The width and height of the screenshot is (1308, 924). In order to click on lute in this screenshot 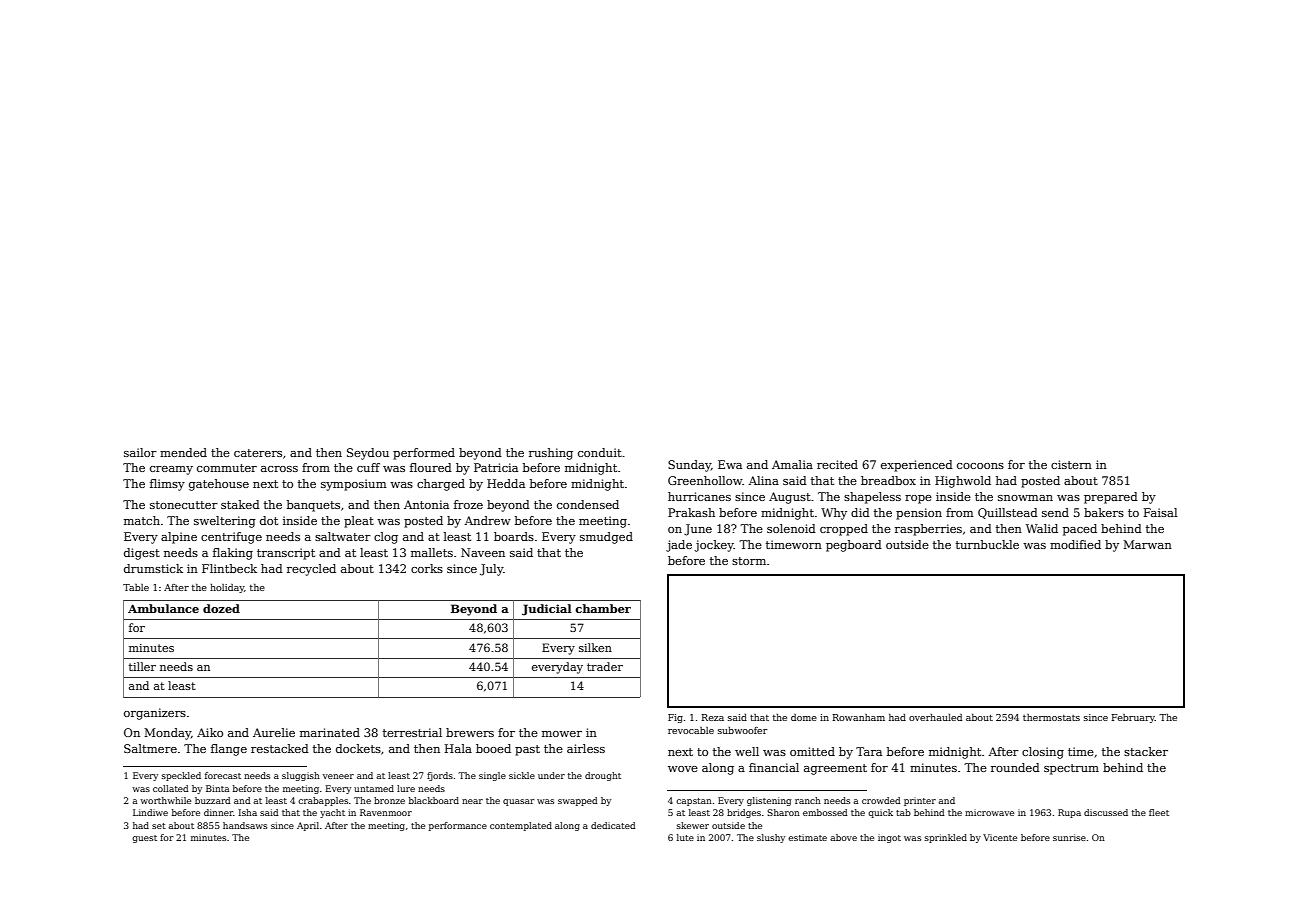, I will do `click(685, 837)`.
